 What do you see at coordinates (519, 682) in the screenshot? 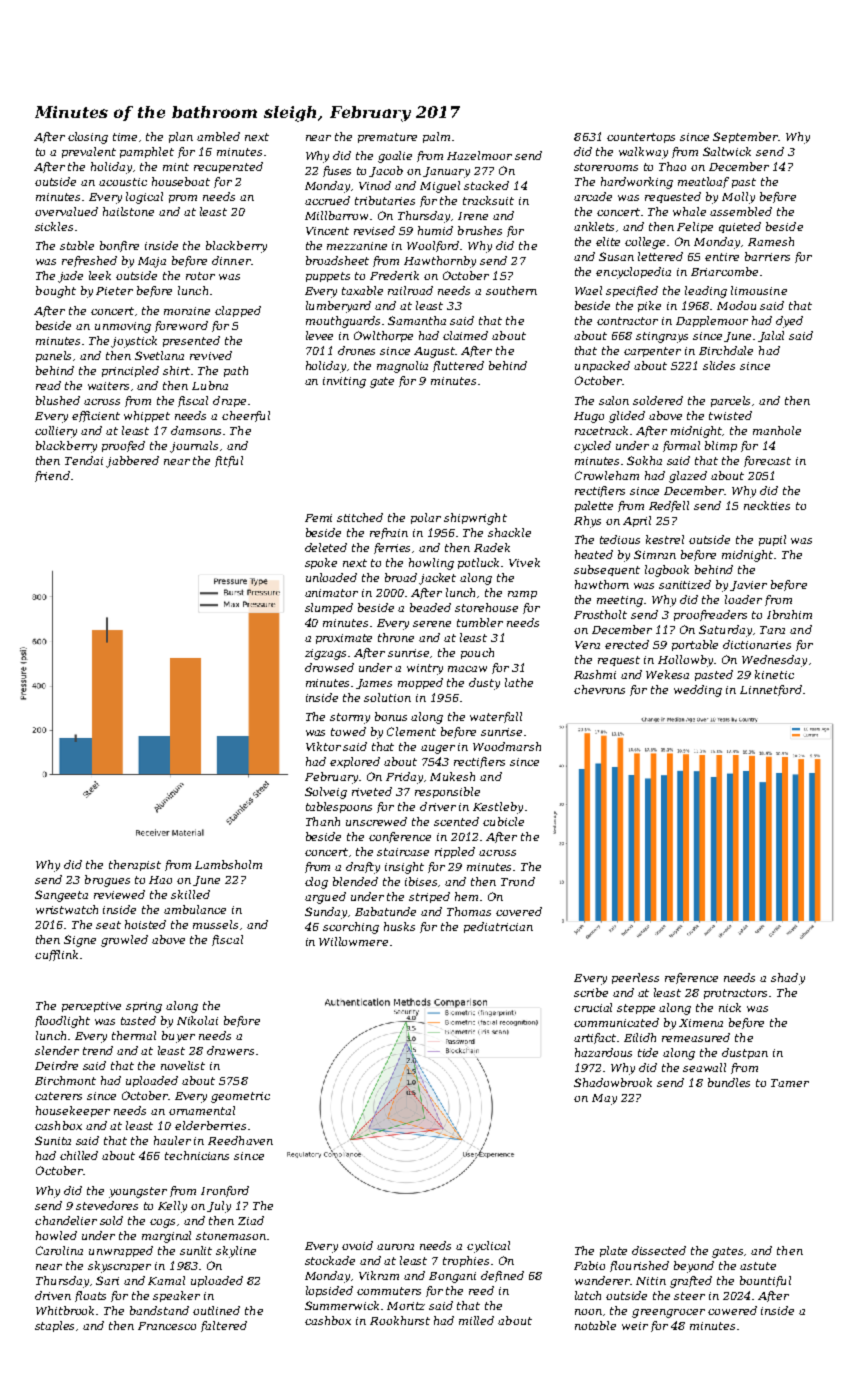
I see `lathe` at bounding box center [519, 682].
